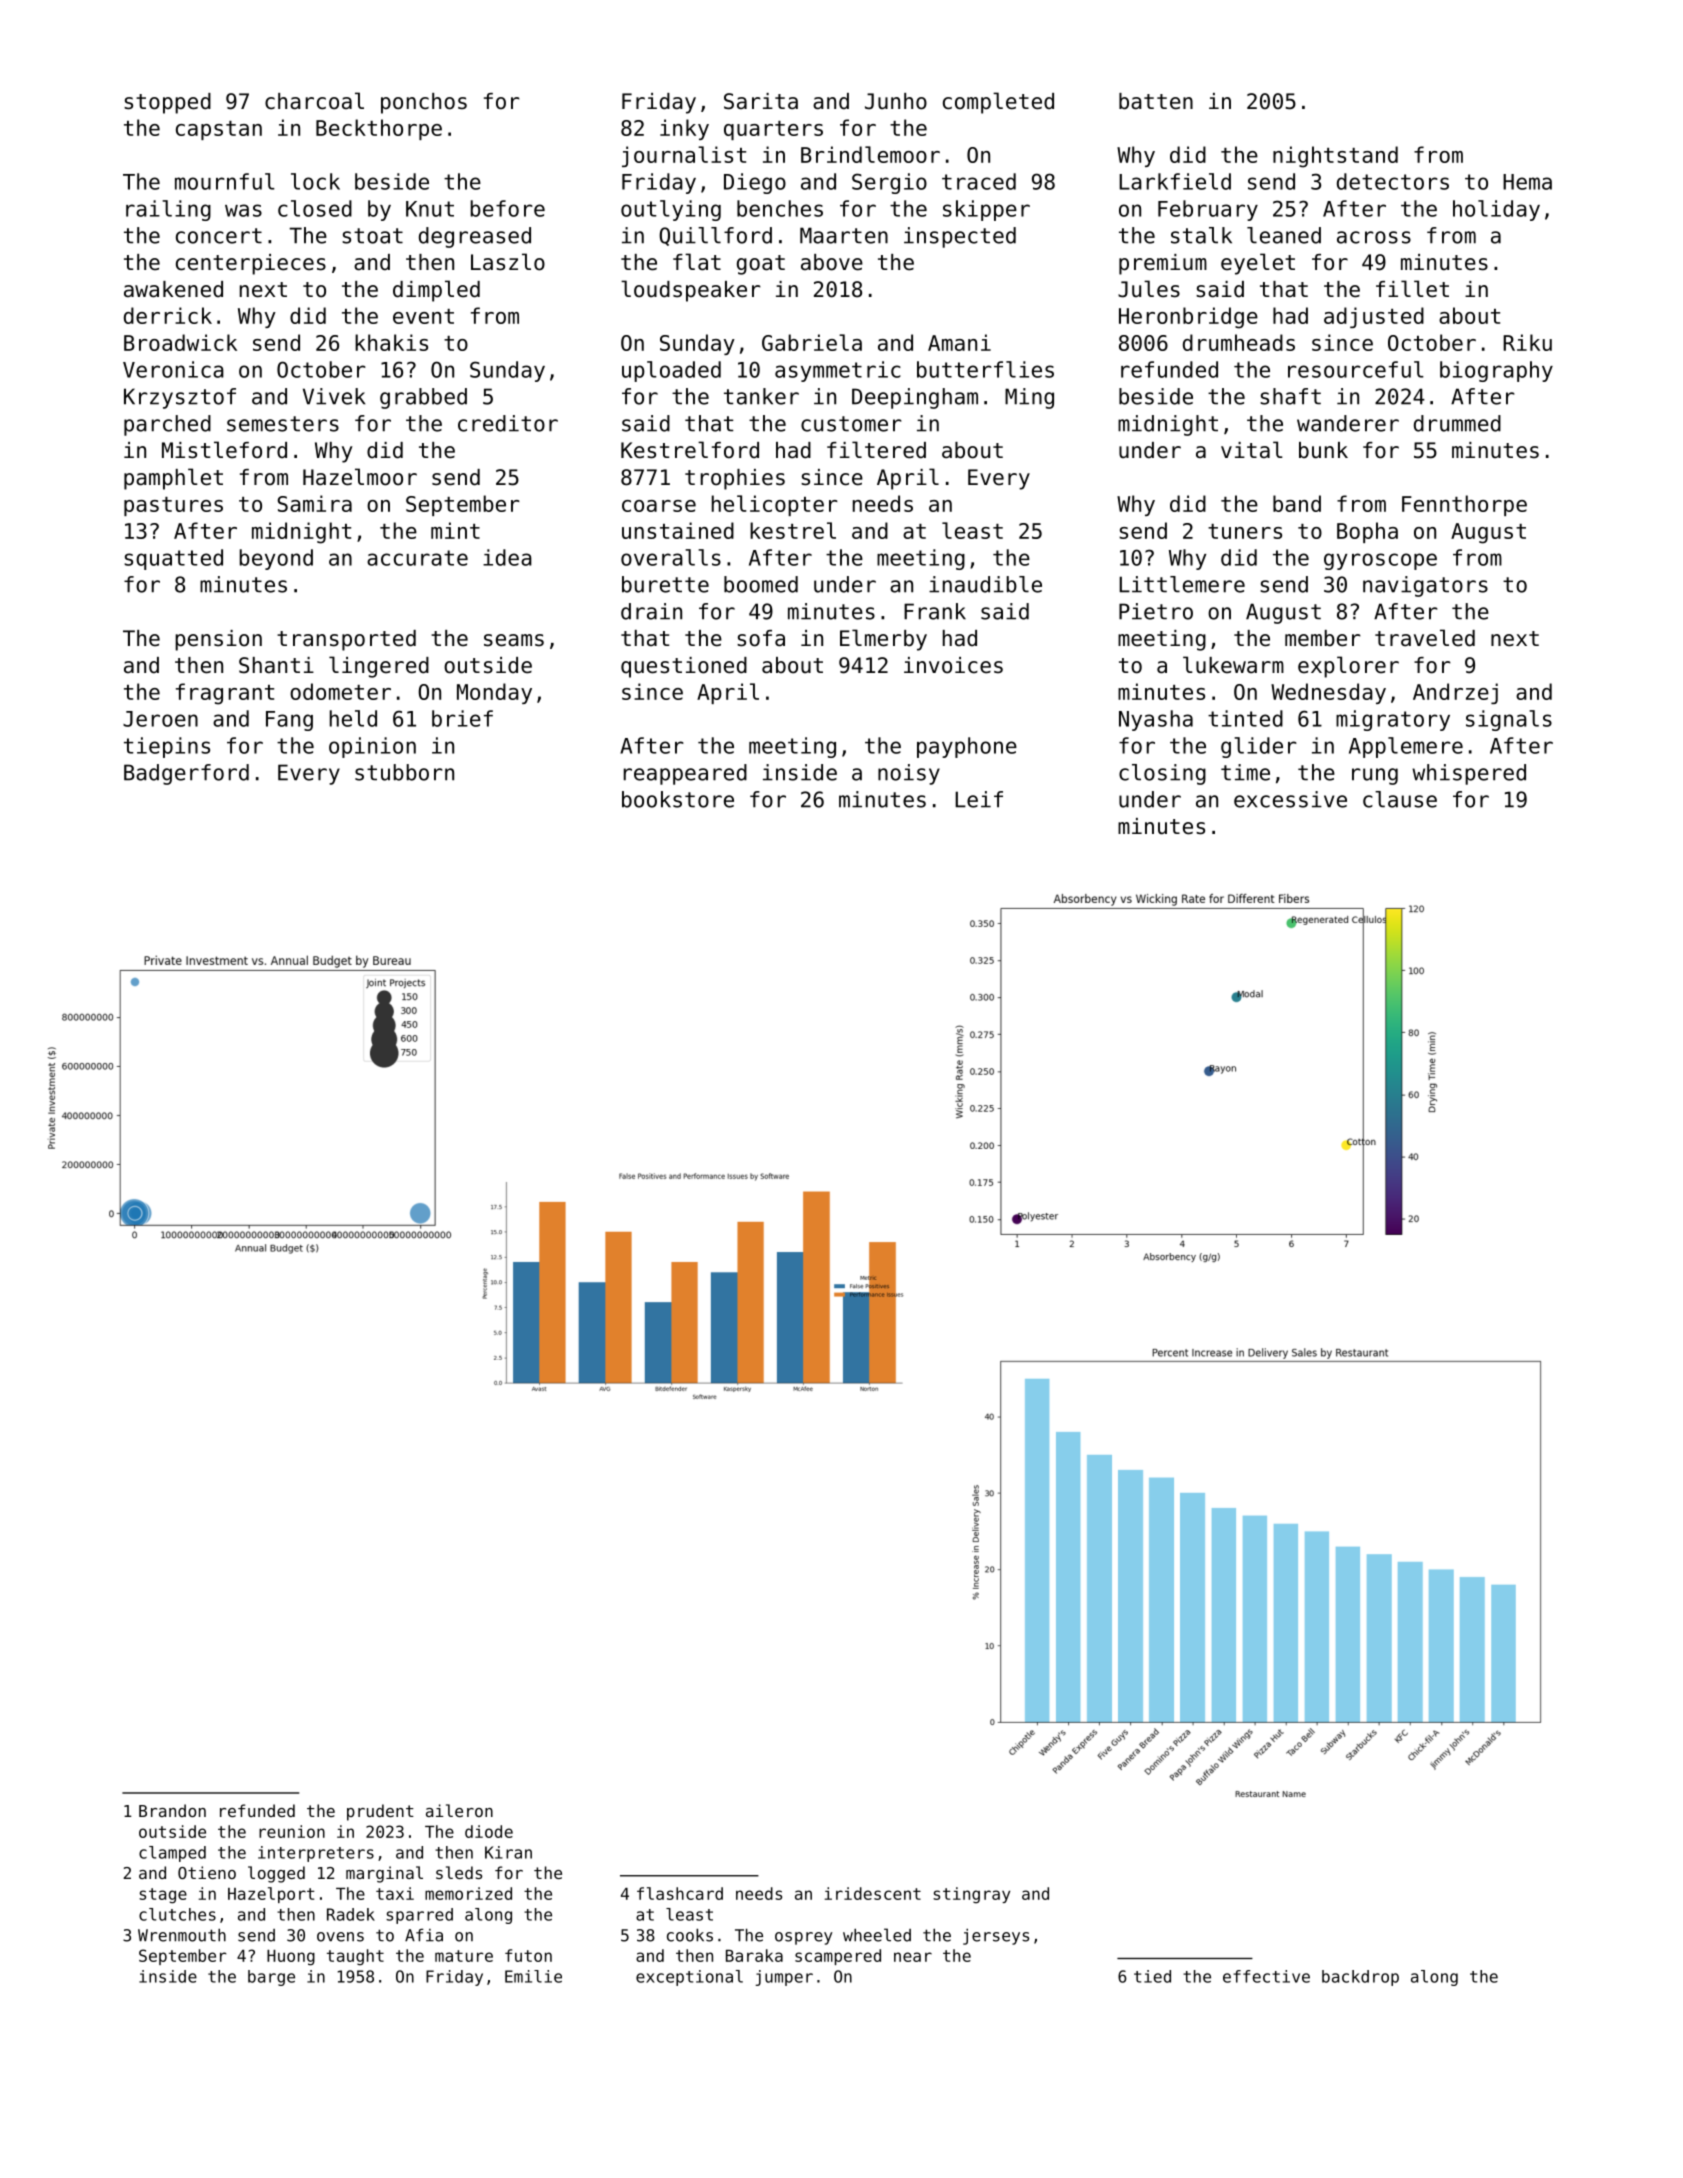  What do you see at coordinates (507, 557) in the page?
I see `idea` at bounding box center [507, 557].
